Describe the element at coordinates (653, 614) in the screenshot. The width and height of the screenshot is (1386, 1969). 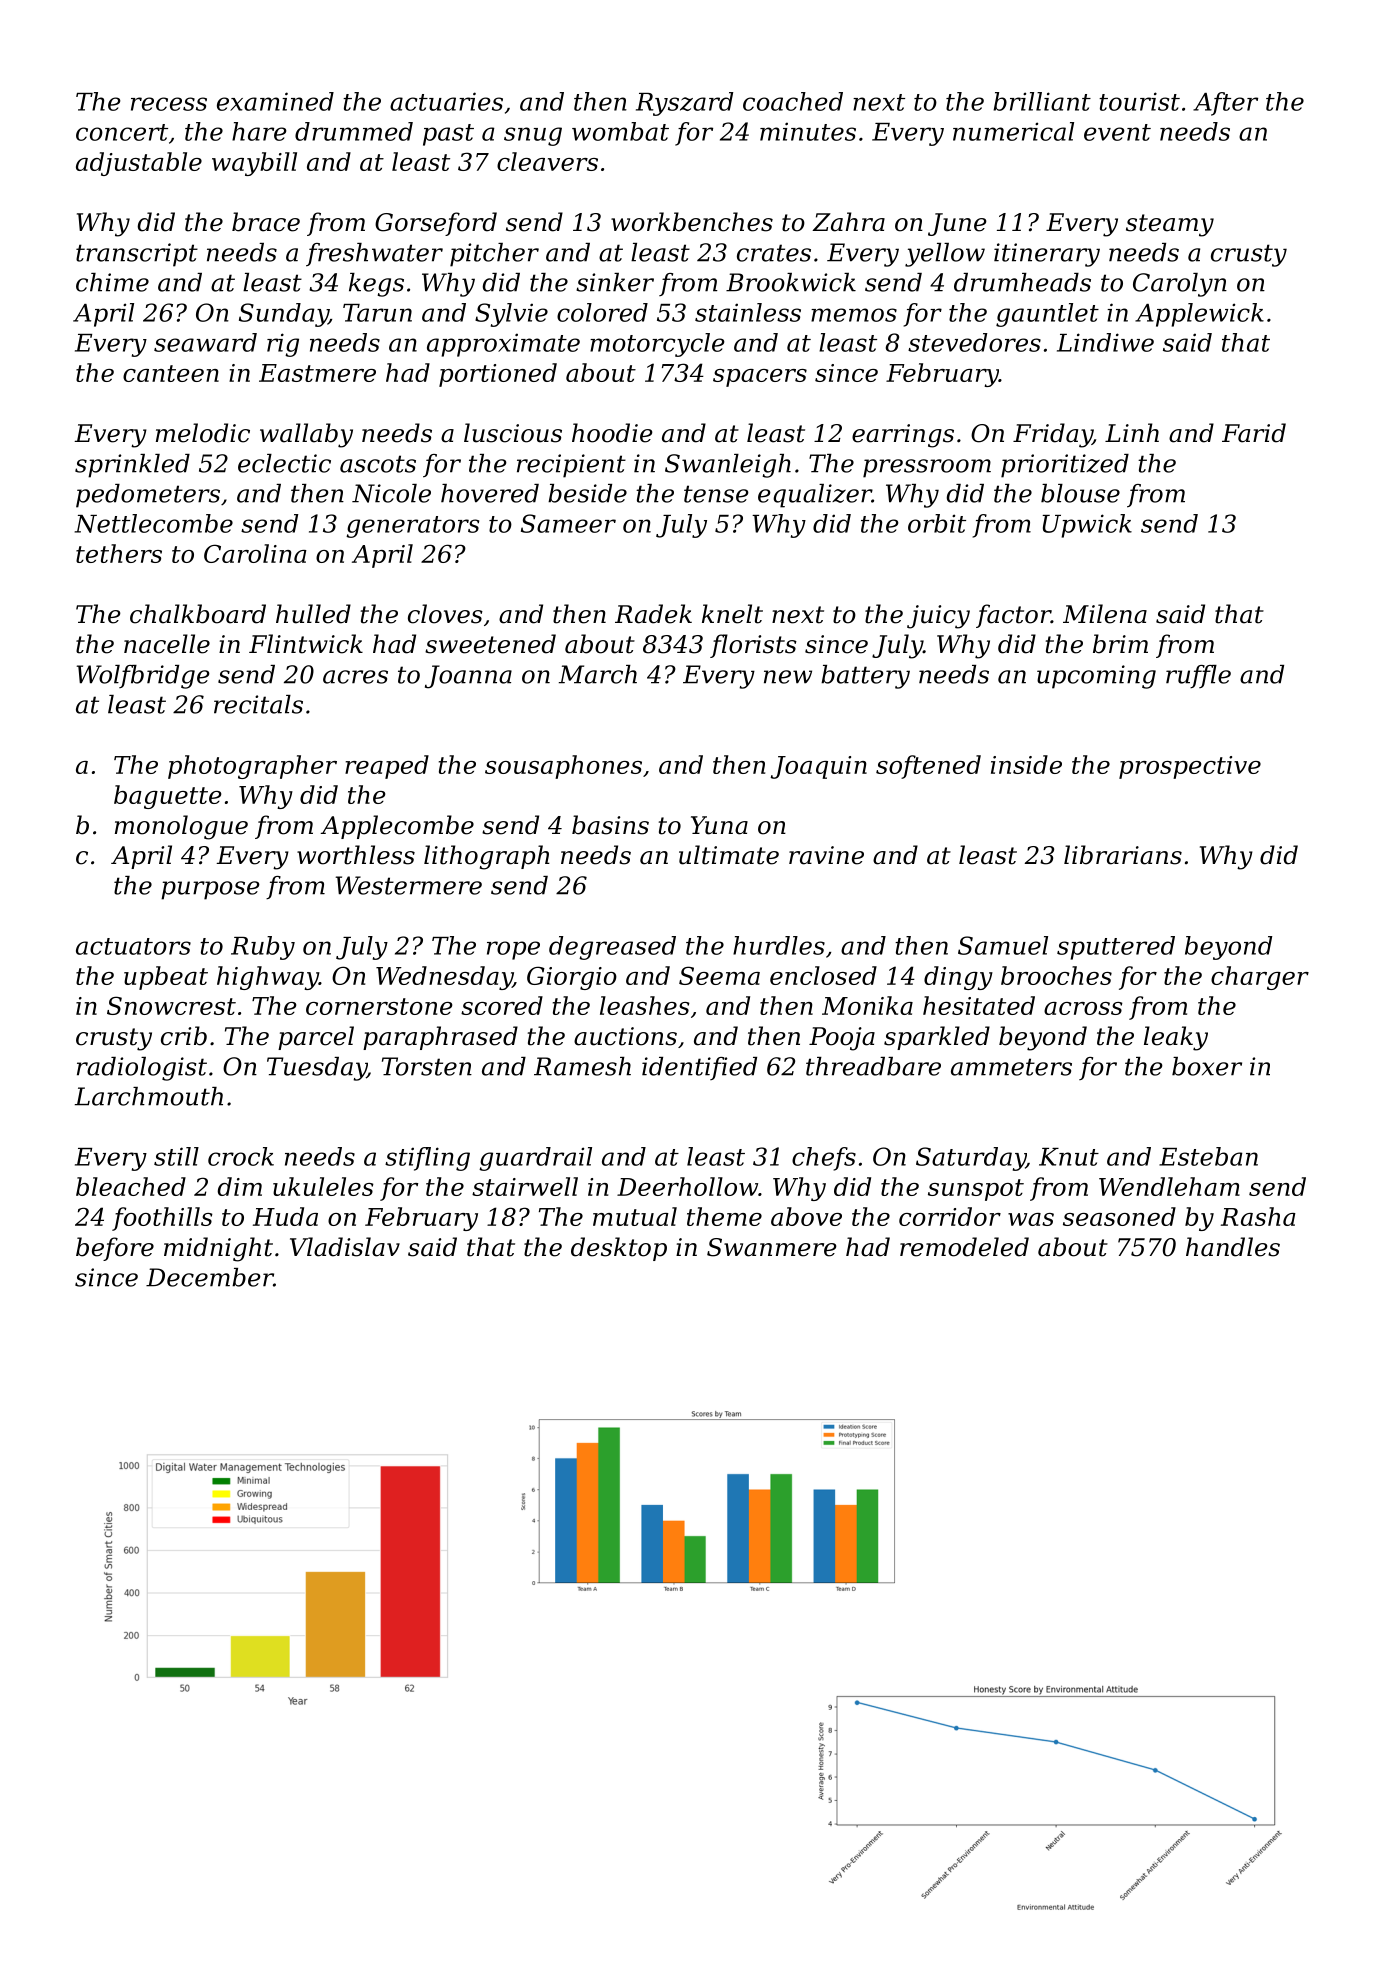
I see `Radek` at that location.
